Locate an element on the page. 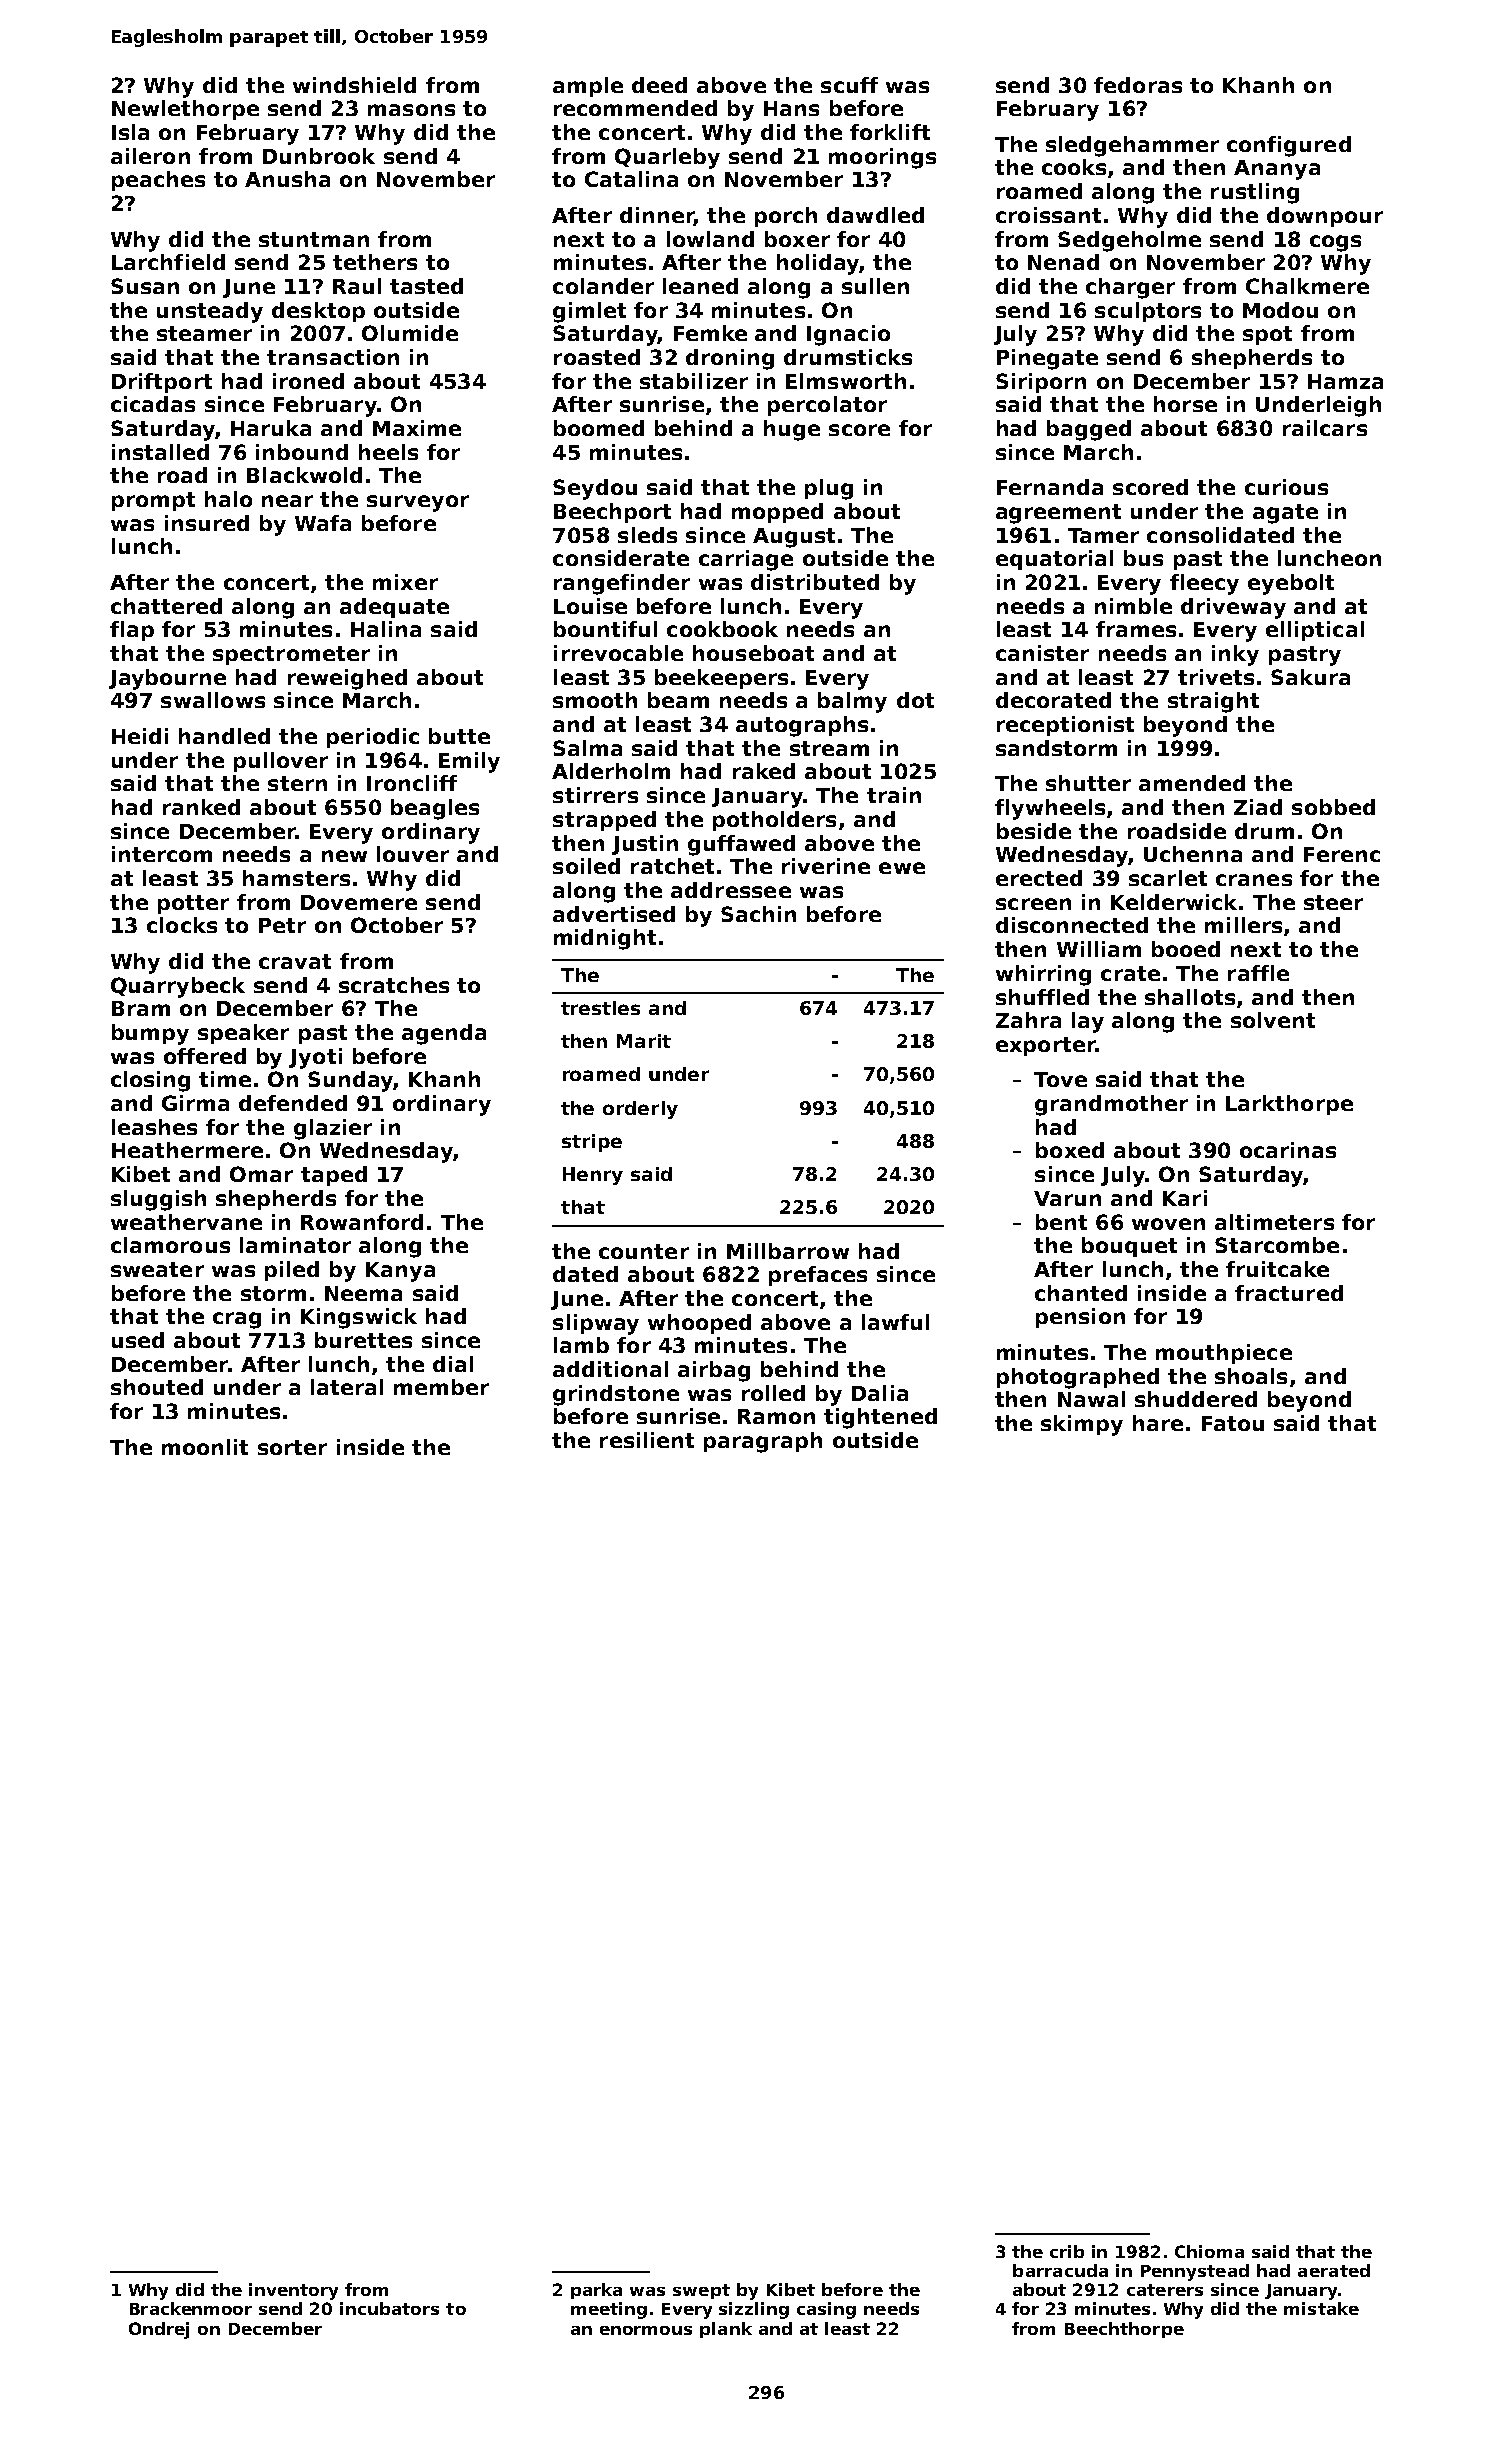 Image resolution: width=1496 pixels, height=2464 pixels. swept is located at coordinates (701, 2291).
